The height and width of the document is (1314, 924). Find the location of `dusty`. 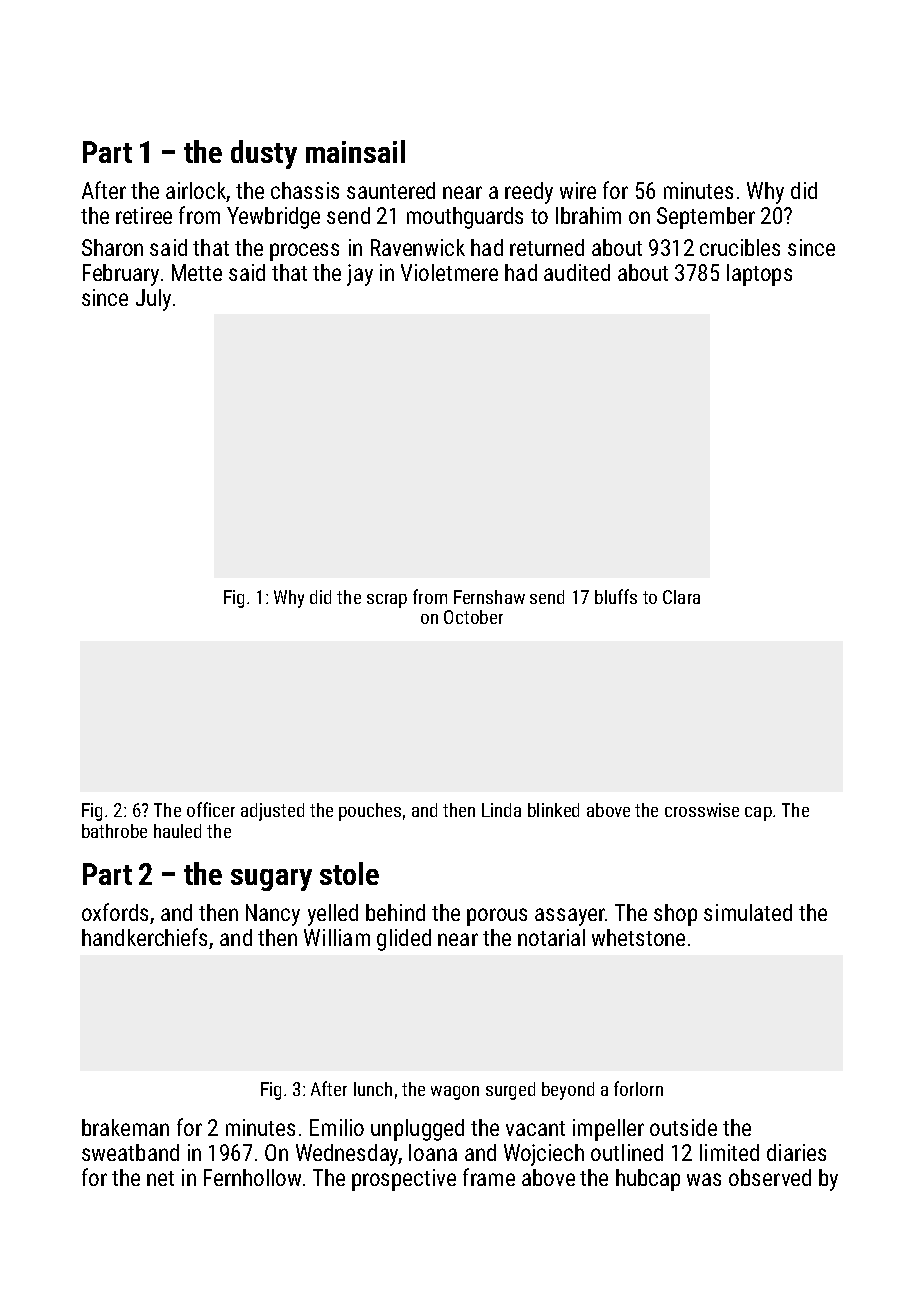

dusty is located at coordinates (264, 154).
